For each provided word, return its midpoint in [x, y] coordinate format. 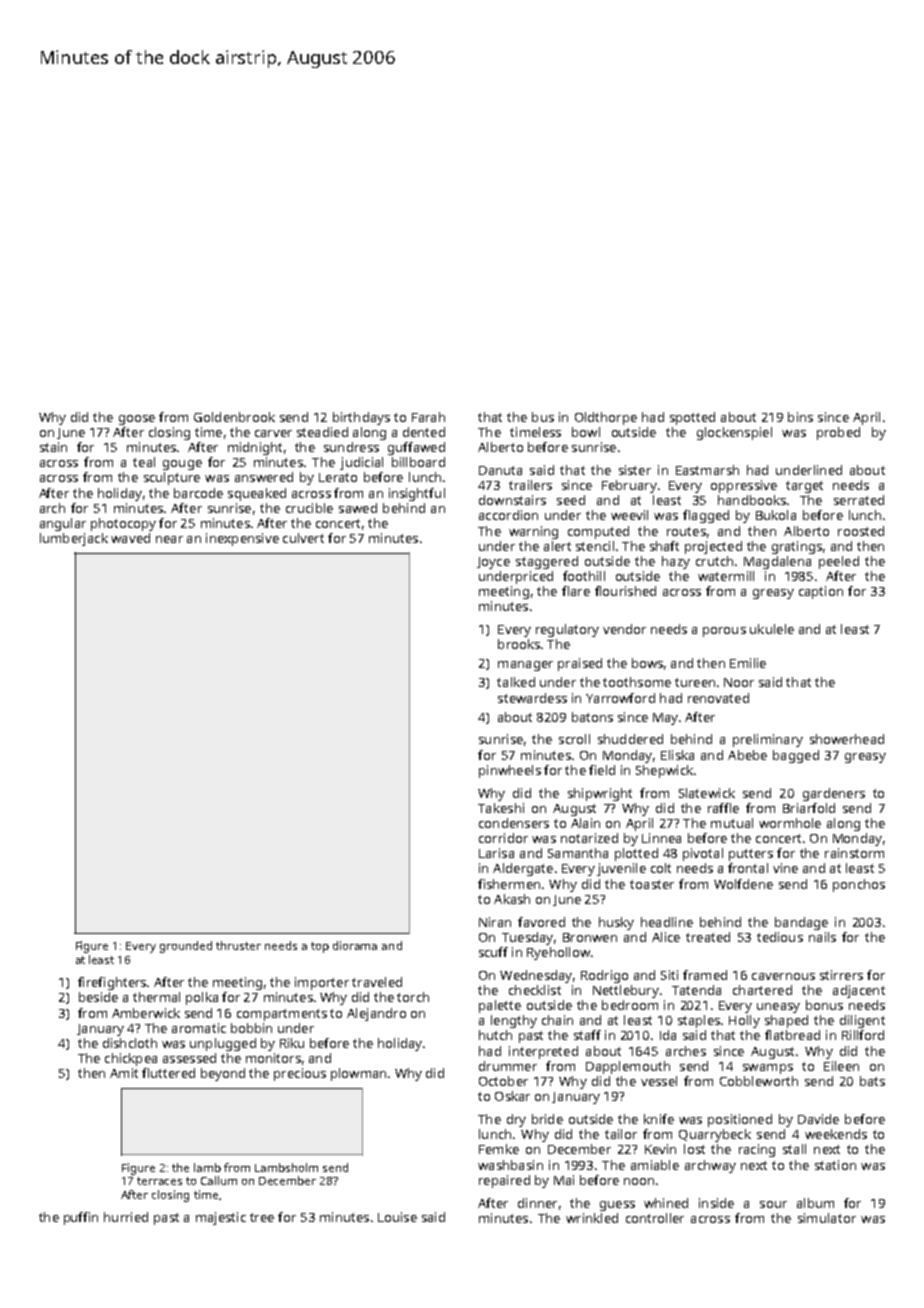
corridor [503, 838]
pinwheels [510, 771]
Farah [428, 417]
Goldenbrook [234, 417]
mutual [732, 823]
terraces [159, 1181]
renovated [718, 698]
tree [262, 1217]
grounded [186, 947]
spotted [692, 418]
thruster [238, 945]
